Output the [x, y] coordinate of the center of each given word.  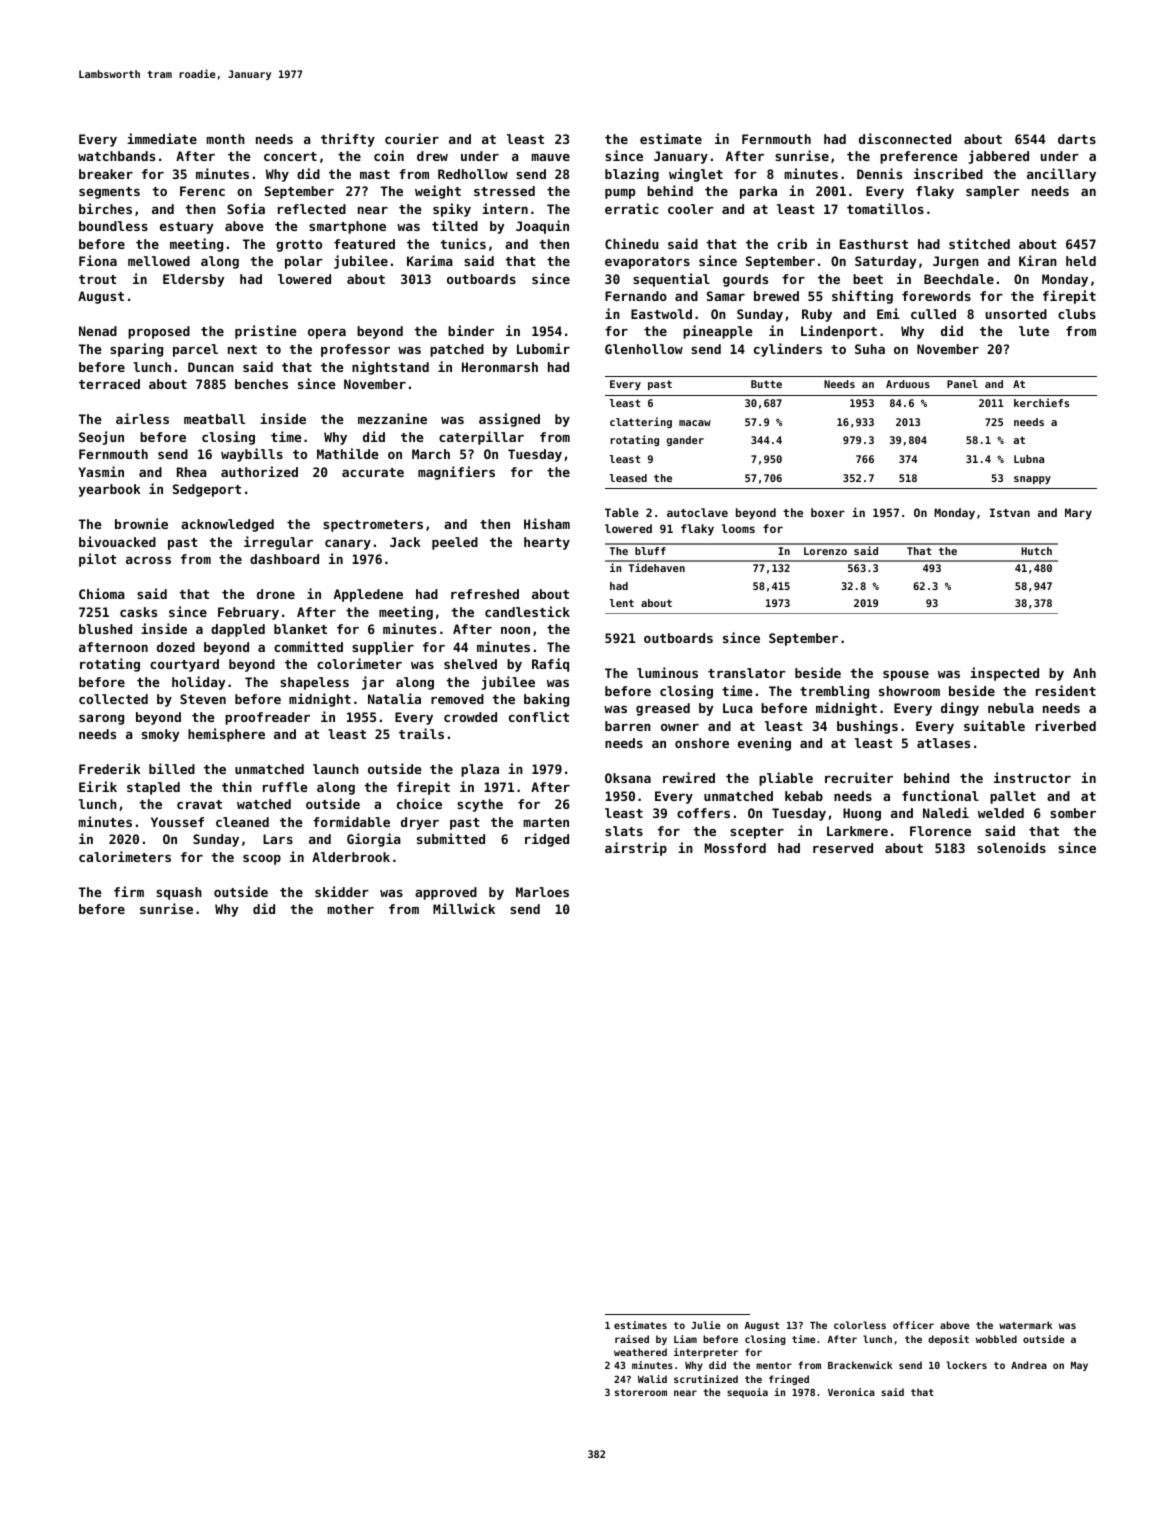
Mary [1078, 514]
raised [632, 1339]
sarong [101, 720]
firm [129, 891]
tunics [463, 243]
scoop [262, 860]
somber [1073, 813]
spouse [906, 676]
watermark [1025, 1325]
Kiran [1038, 260]
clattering [641, 422]
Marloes [542, 892]
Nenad [98, 331]
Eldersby [193, 280]
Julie [705, 1325]
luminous [667, 672]
